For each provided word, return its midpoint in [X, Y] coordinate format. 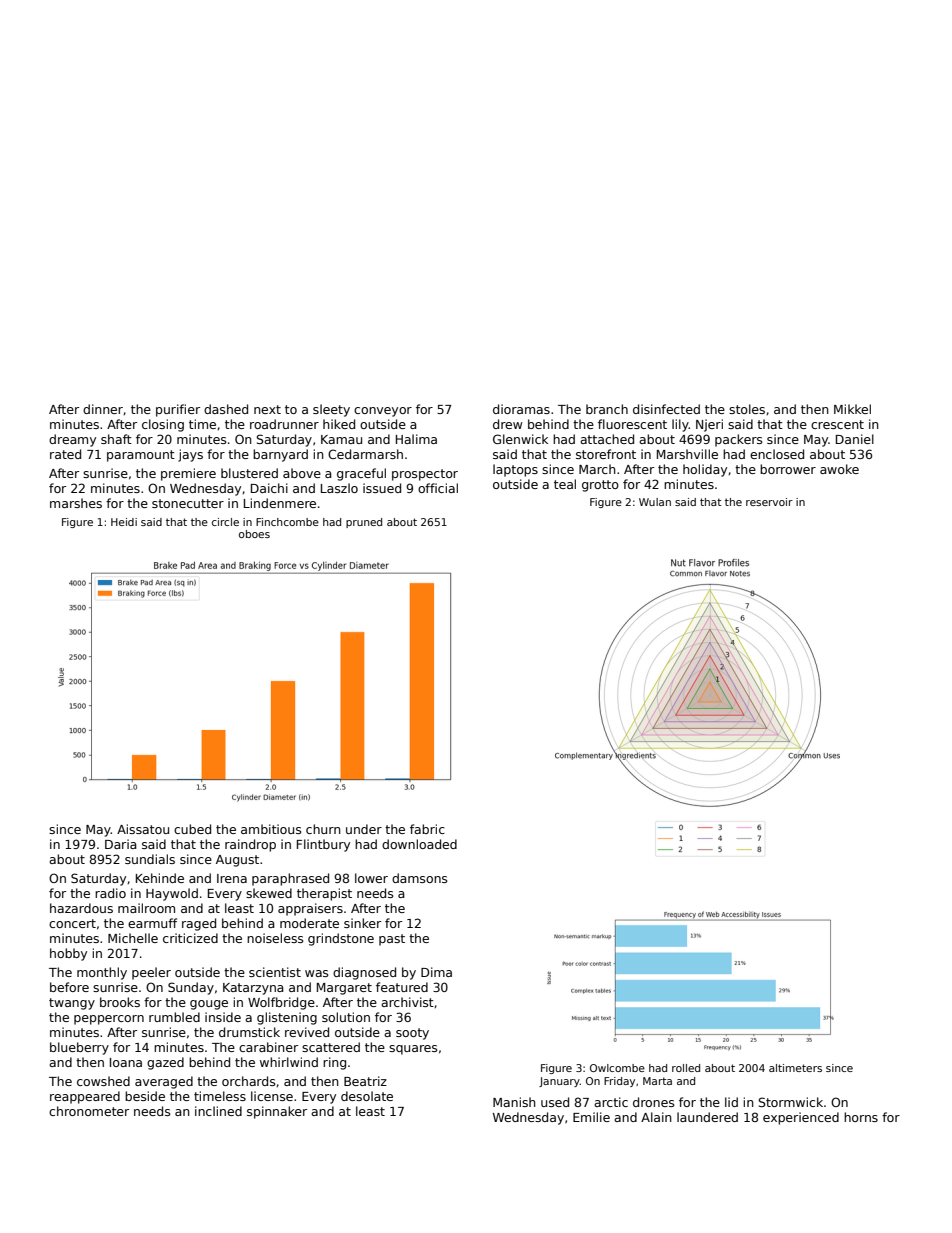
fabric [427, 829]
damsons [420, 878]
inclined [218, 1111]
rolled [686, 1068]
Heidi [124, 522]
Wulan [655, 502]
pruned [364, 523]
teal [565, 484]
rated [65, 454]
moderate [309, 923]
